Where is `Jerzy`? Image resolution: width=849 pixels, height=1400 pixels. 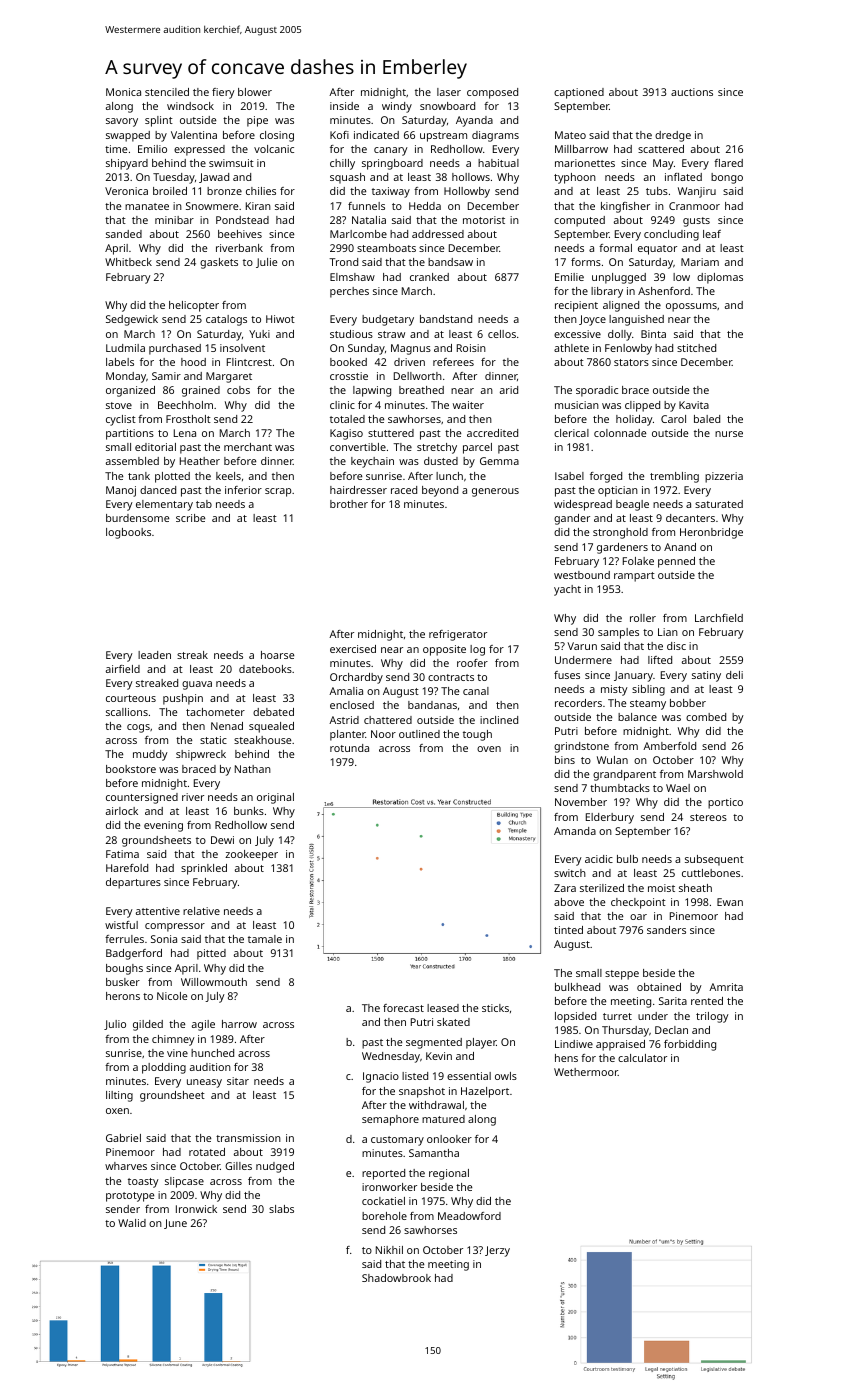
Jerzy is located at coordinates (497, 1251).
